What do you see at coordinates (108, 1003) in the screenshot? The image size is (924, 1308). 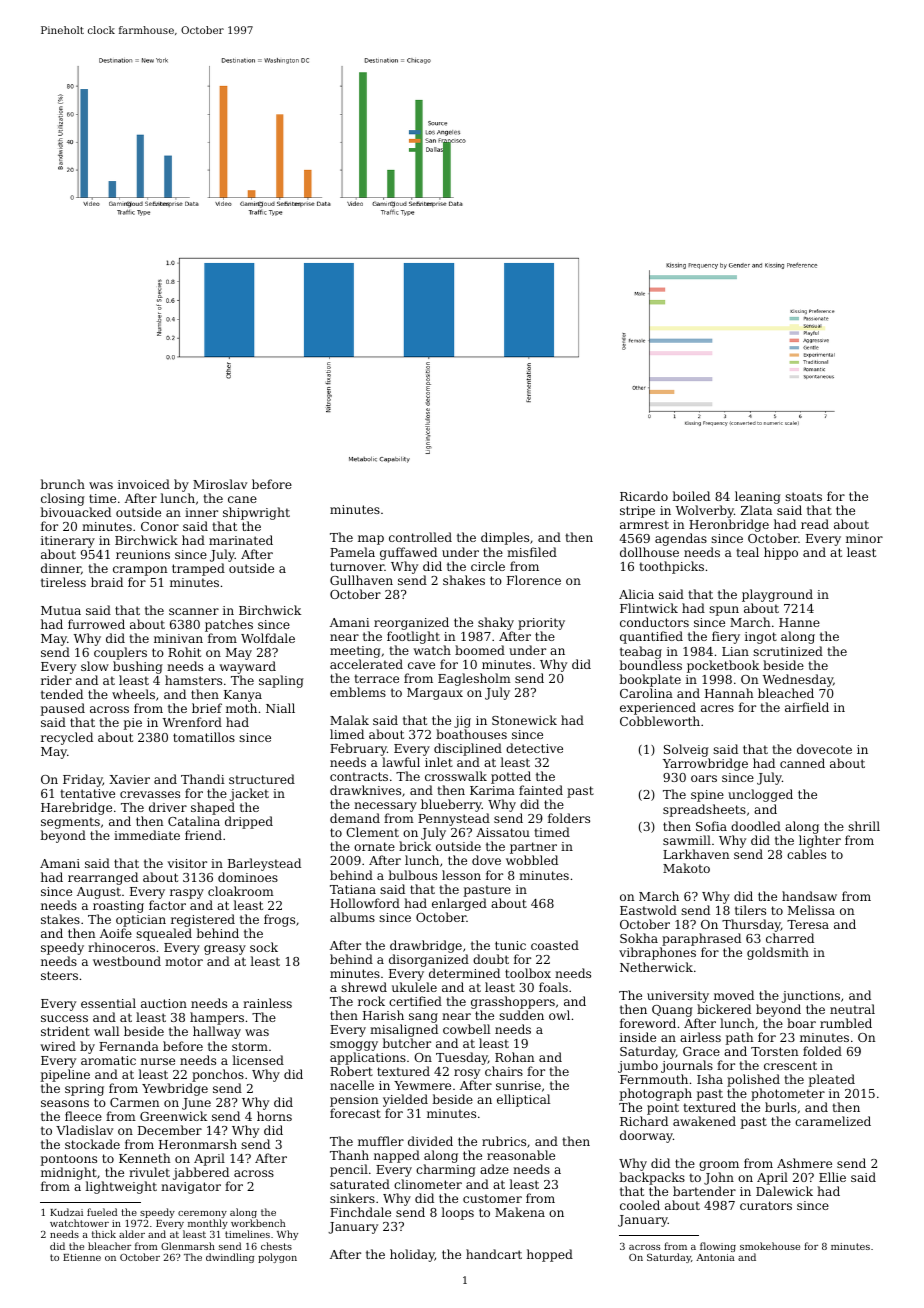 I see `essential` at bounding box center [108, 1003].
